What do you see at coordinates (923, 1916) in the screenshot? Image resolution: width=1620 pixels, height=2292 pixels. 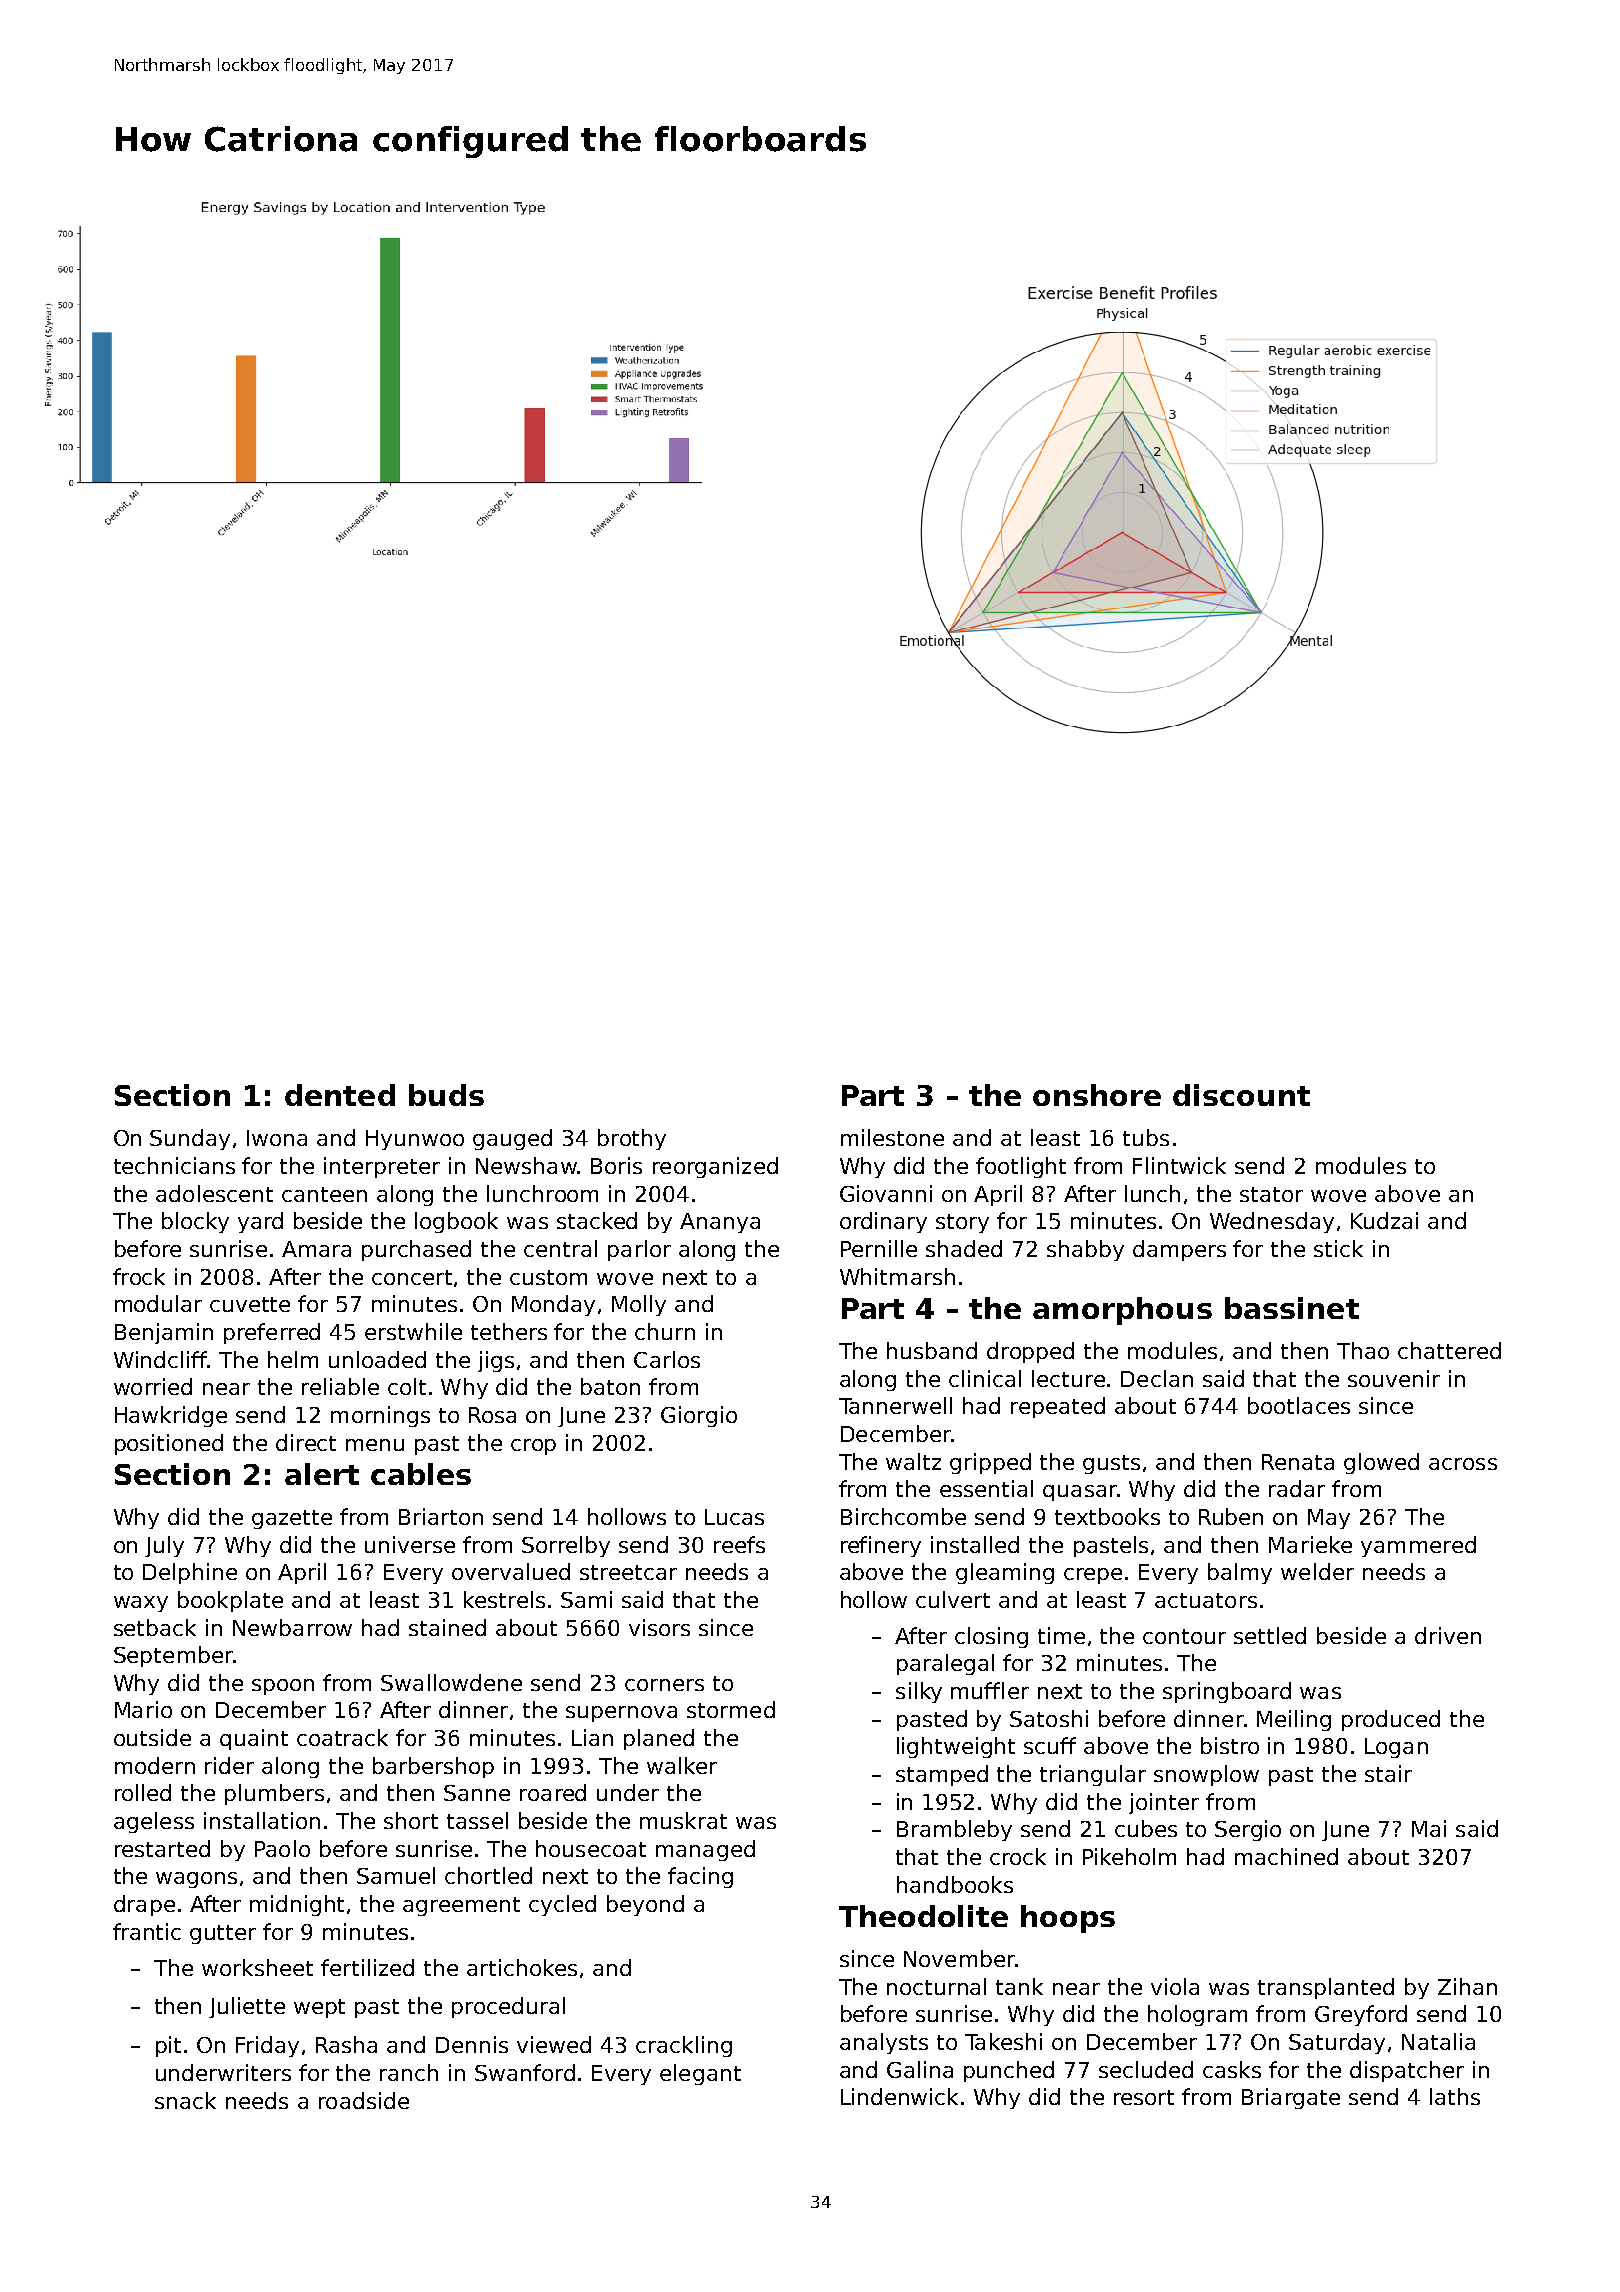 I see `Theodolite` at bounding box center [923, 1916].
